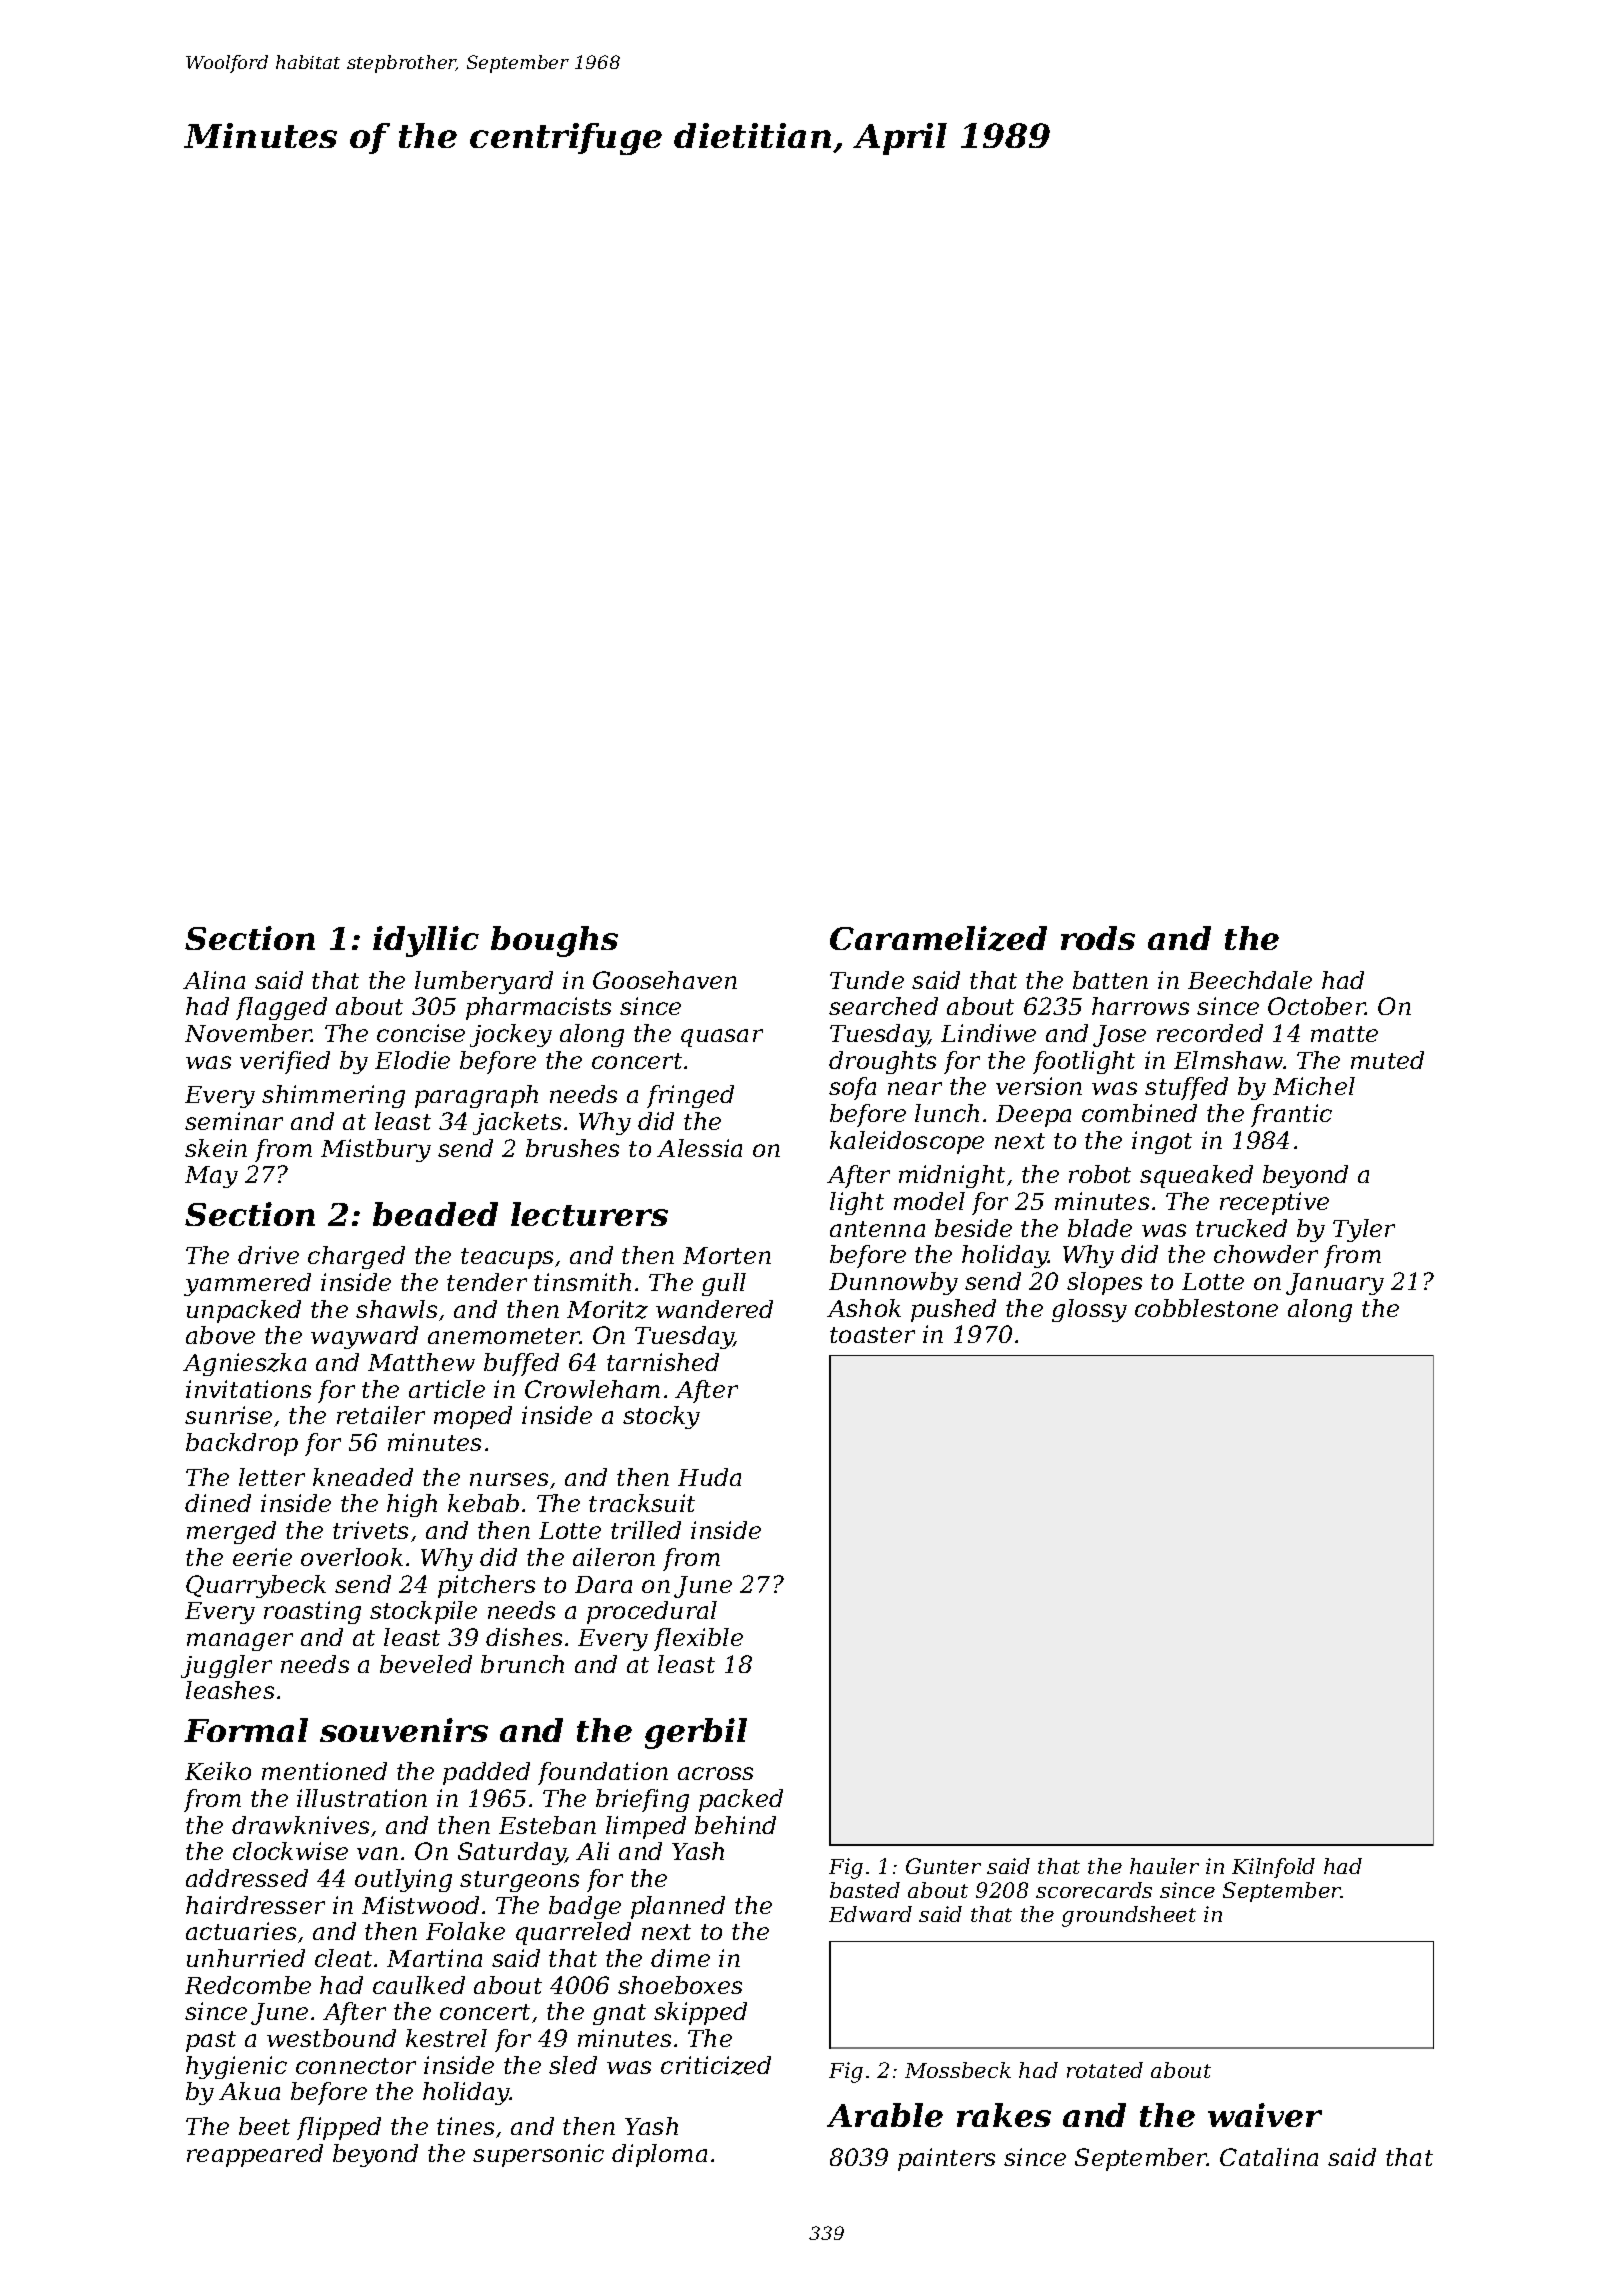 The image size is (1620, 2292). What do you see at coordinates (680, 1985) in the screenshot?
I see `shoeboxes` at bounding box center [680, 1985].
